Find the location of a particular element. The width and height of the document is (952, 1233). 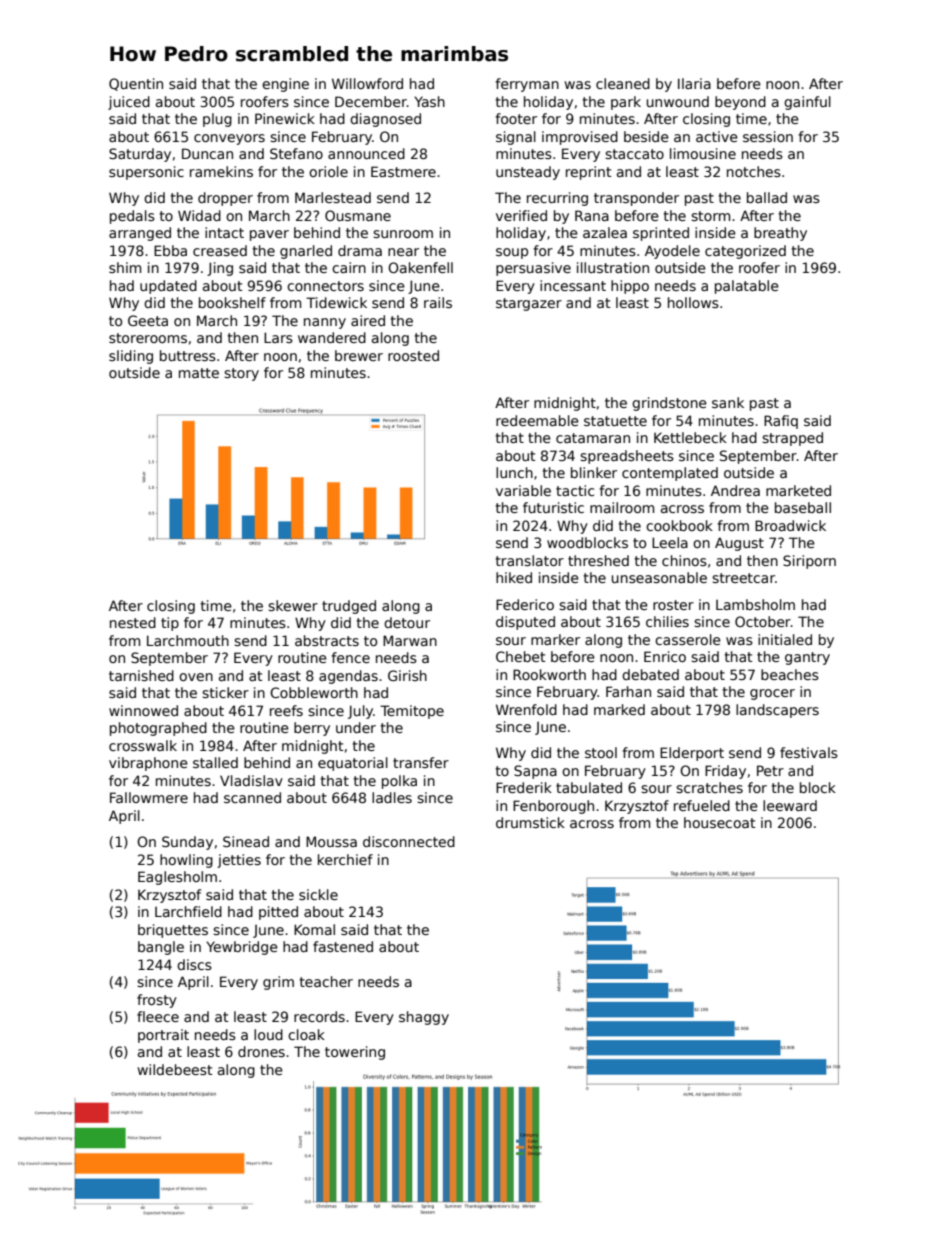

Ayodele is located at coordinates (672, 252).
